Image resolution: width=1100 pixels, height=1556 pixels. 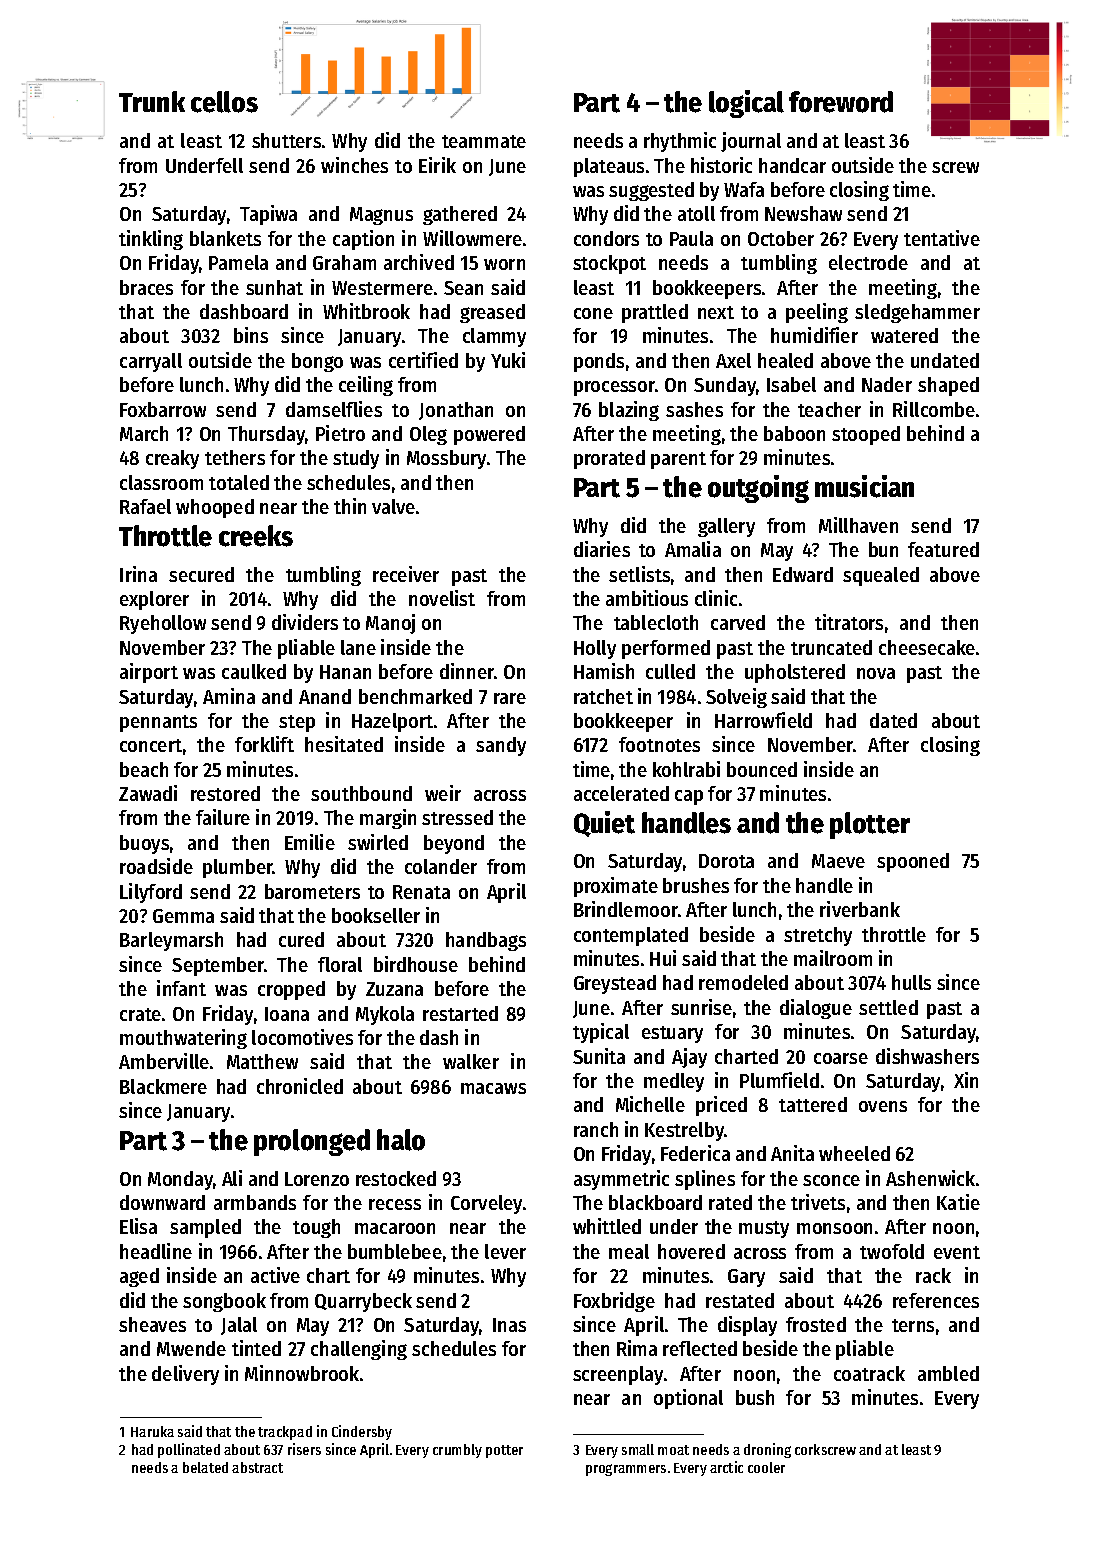 I want to click on Zawadi, so click(x=148, y=793).
